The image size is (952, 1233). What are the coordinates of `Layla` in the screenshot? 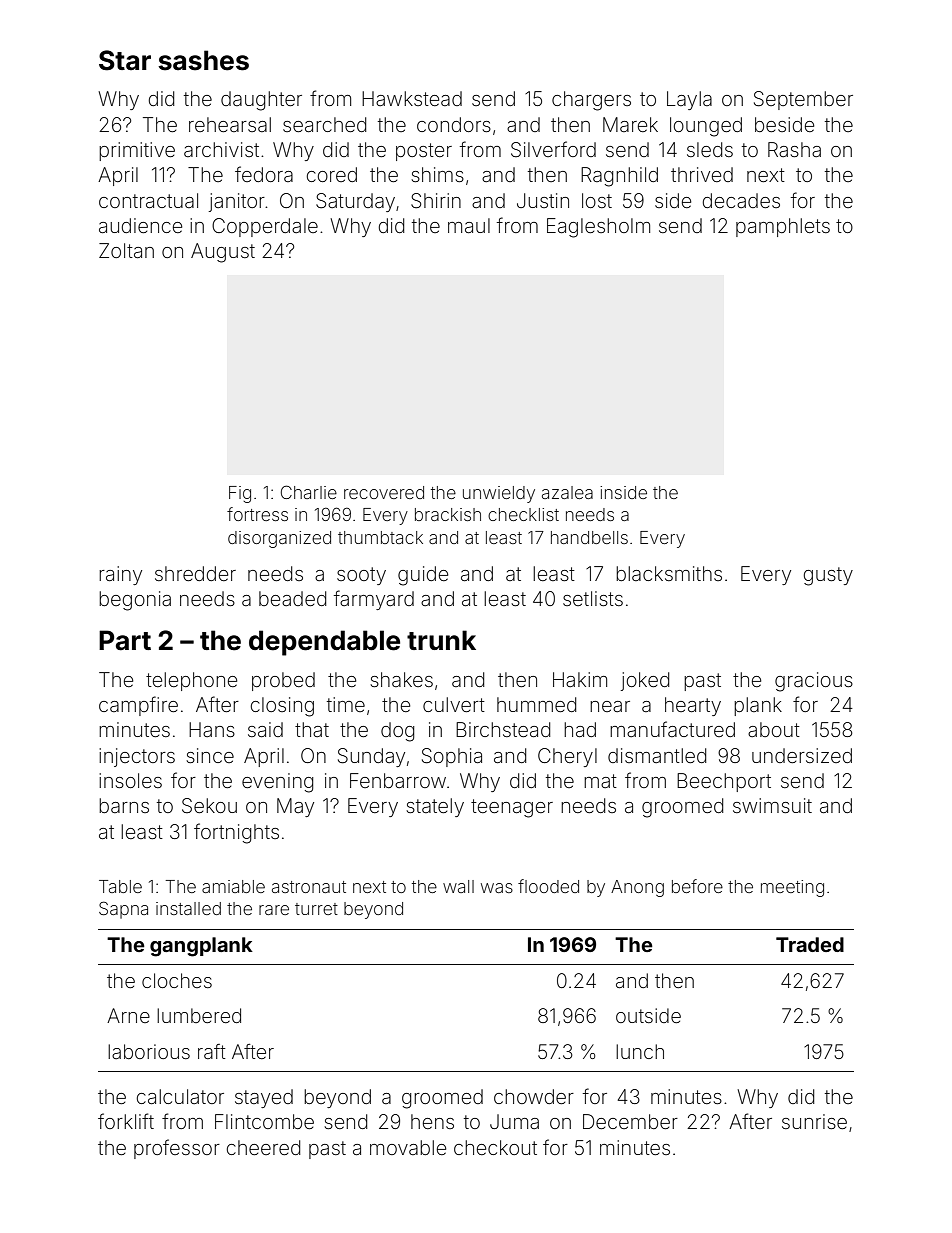 It's located at (689, 100).
